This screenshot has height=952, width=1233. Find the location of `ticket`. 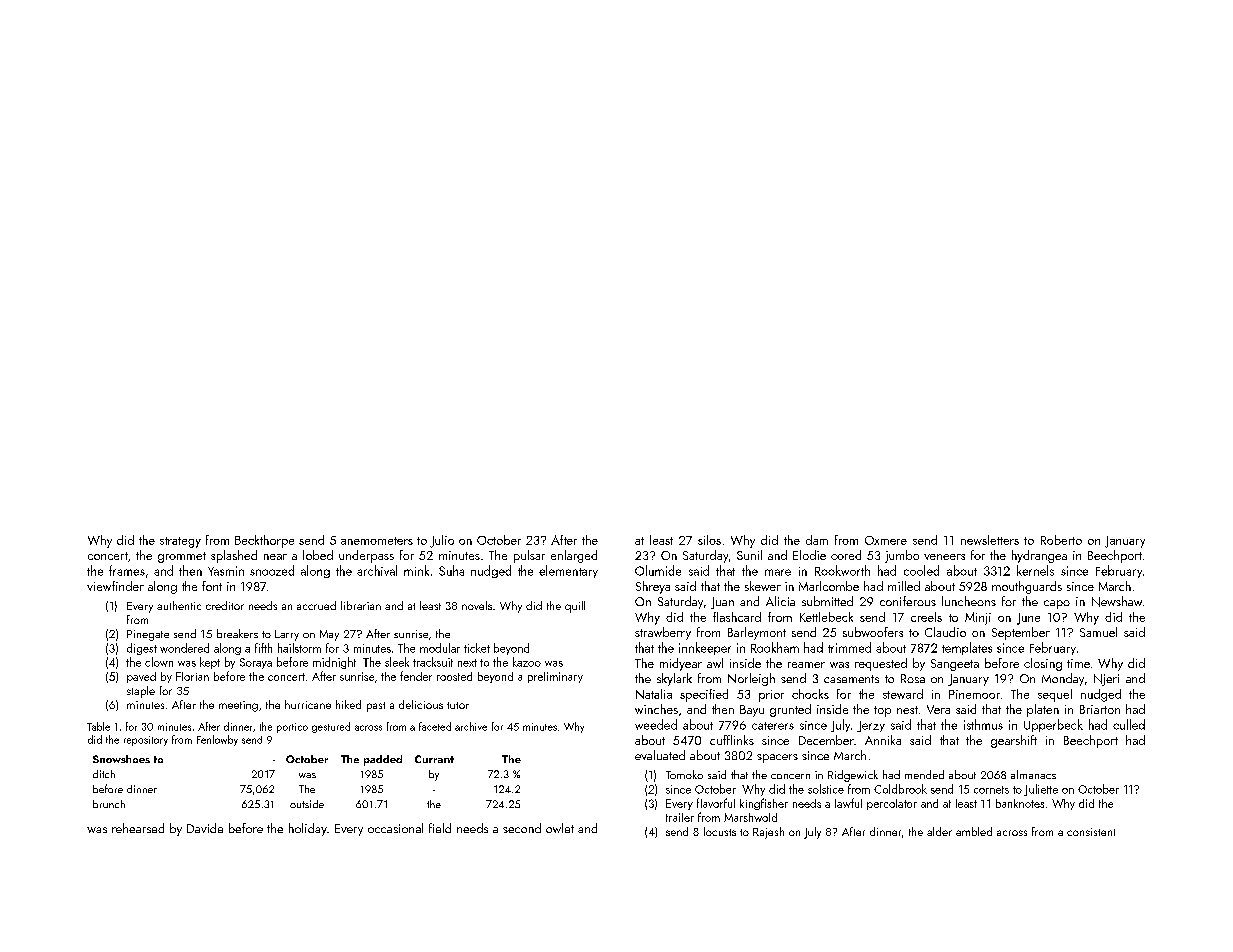

ticket is located at coordinates (477, 648).
